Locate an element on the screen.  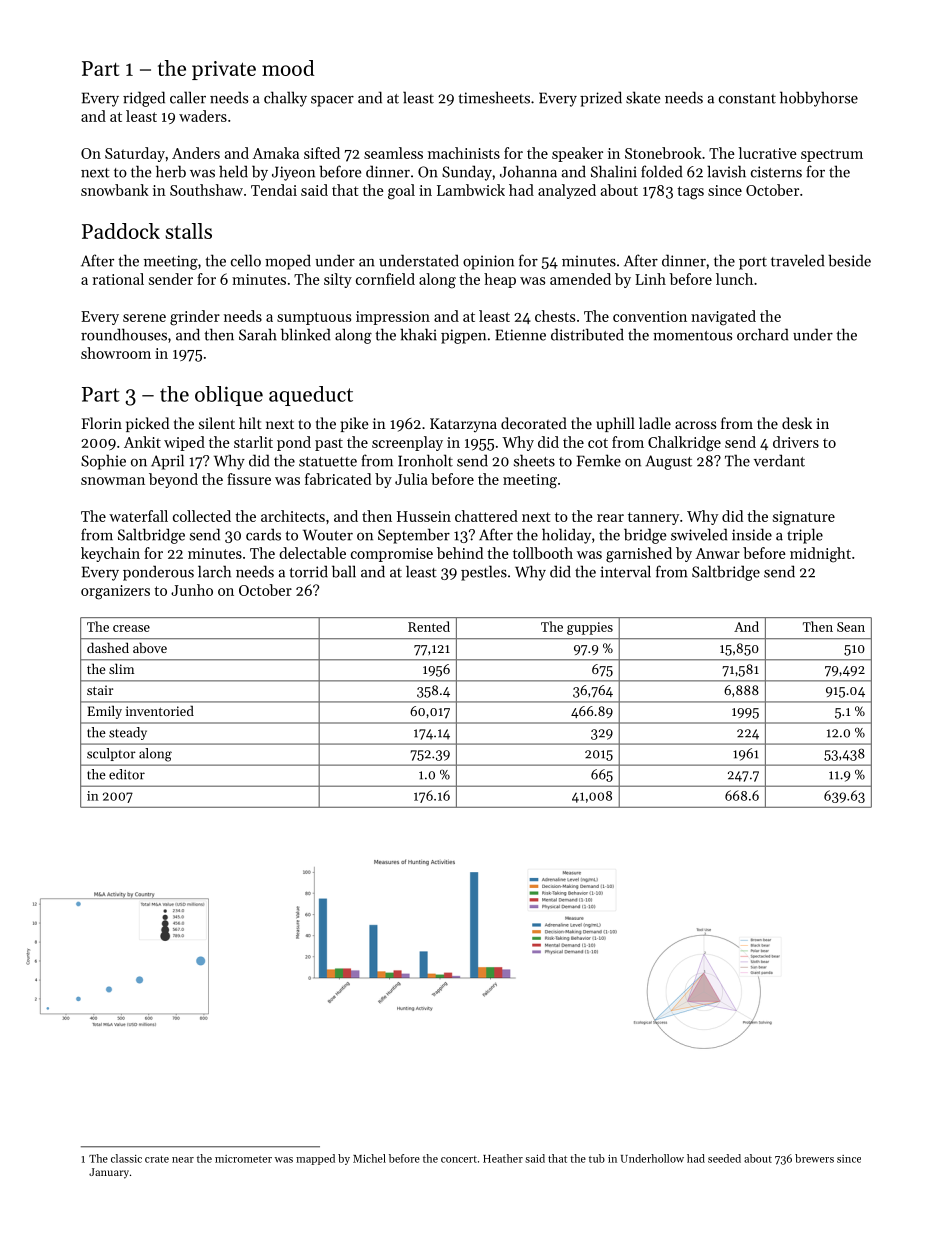
Rented is located at coordinates (429, 626).
